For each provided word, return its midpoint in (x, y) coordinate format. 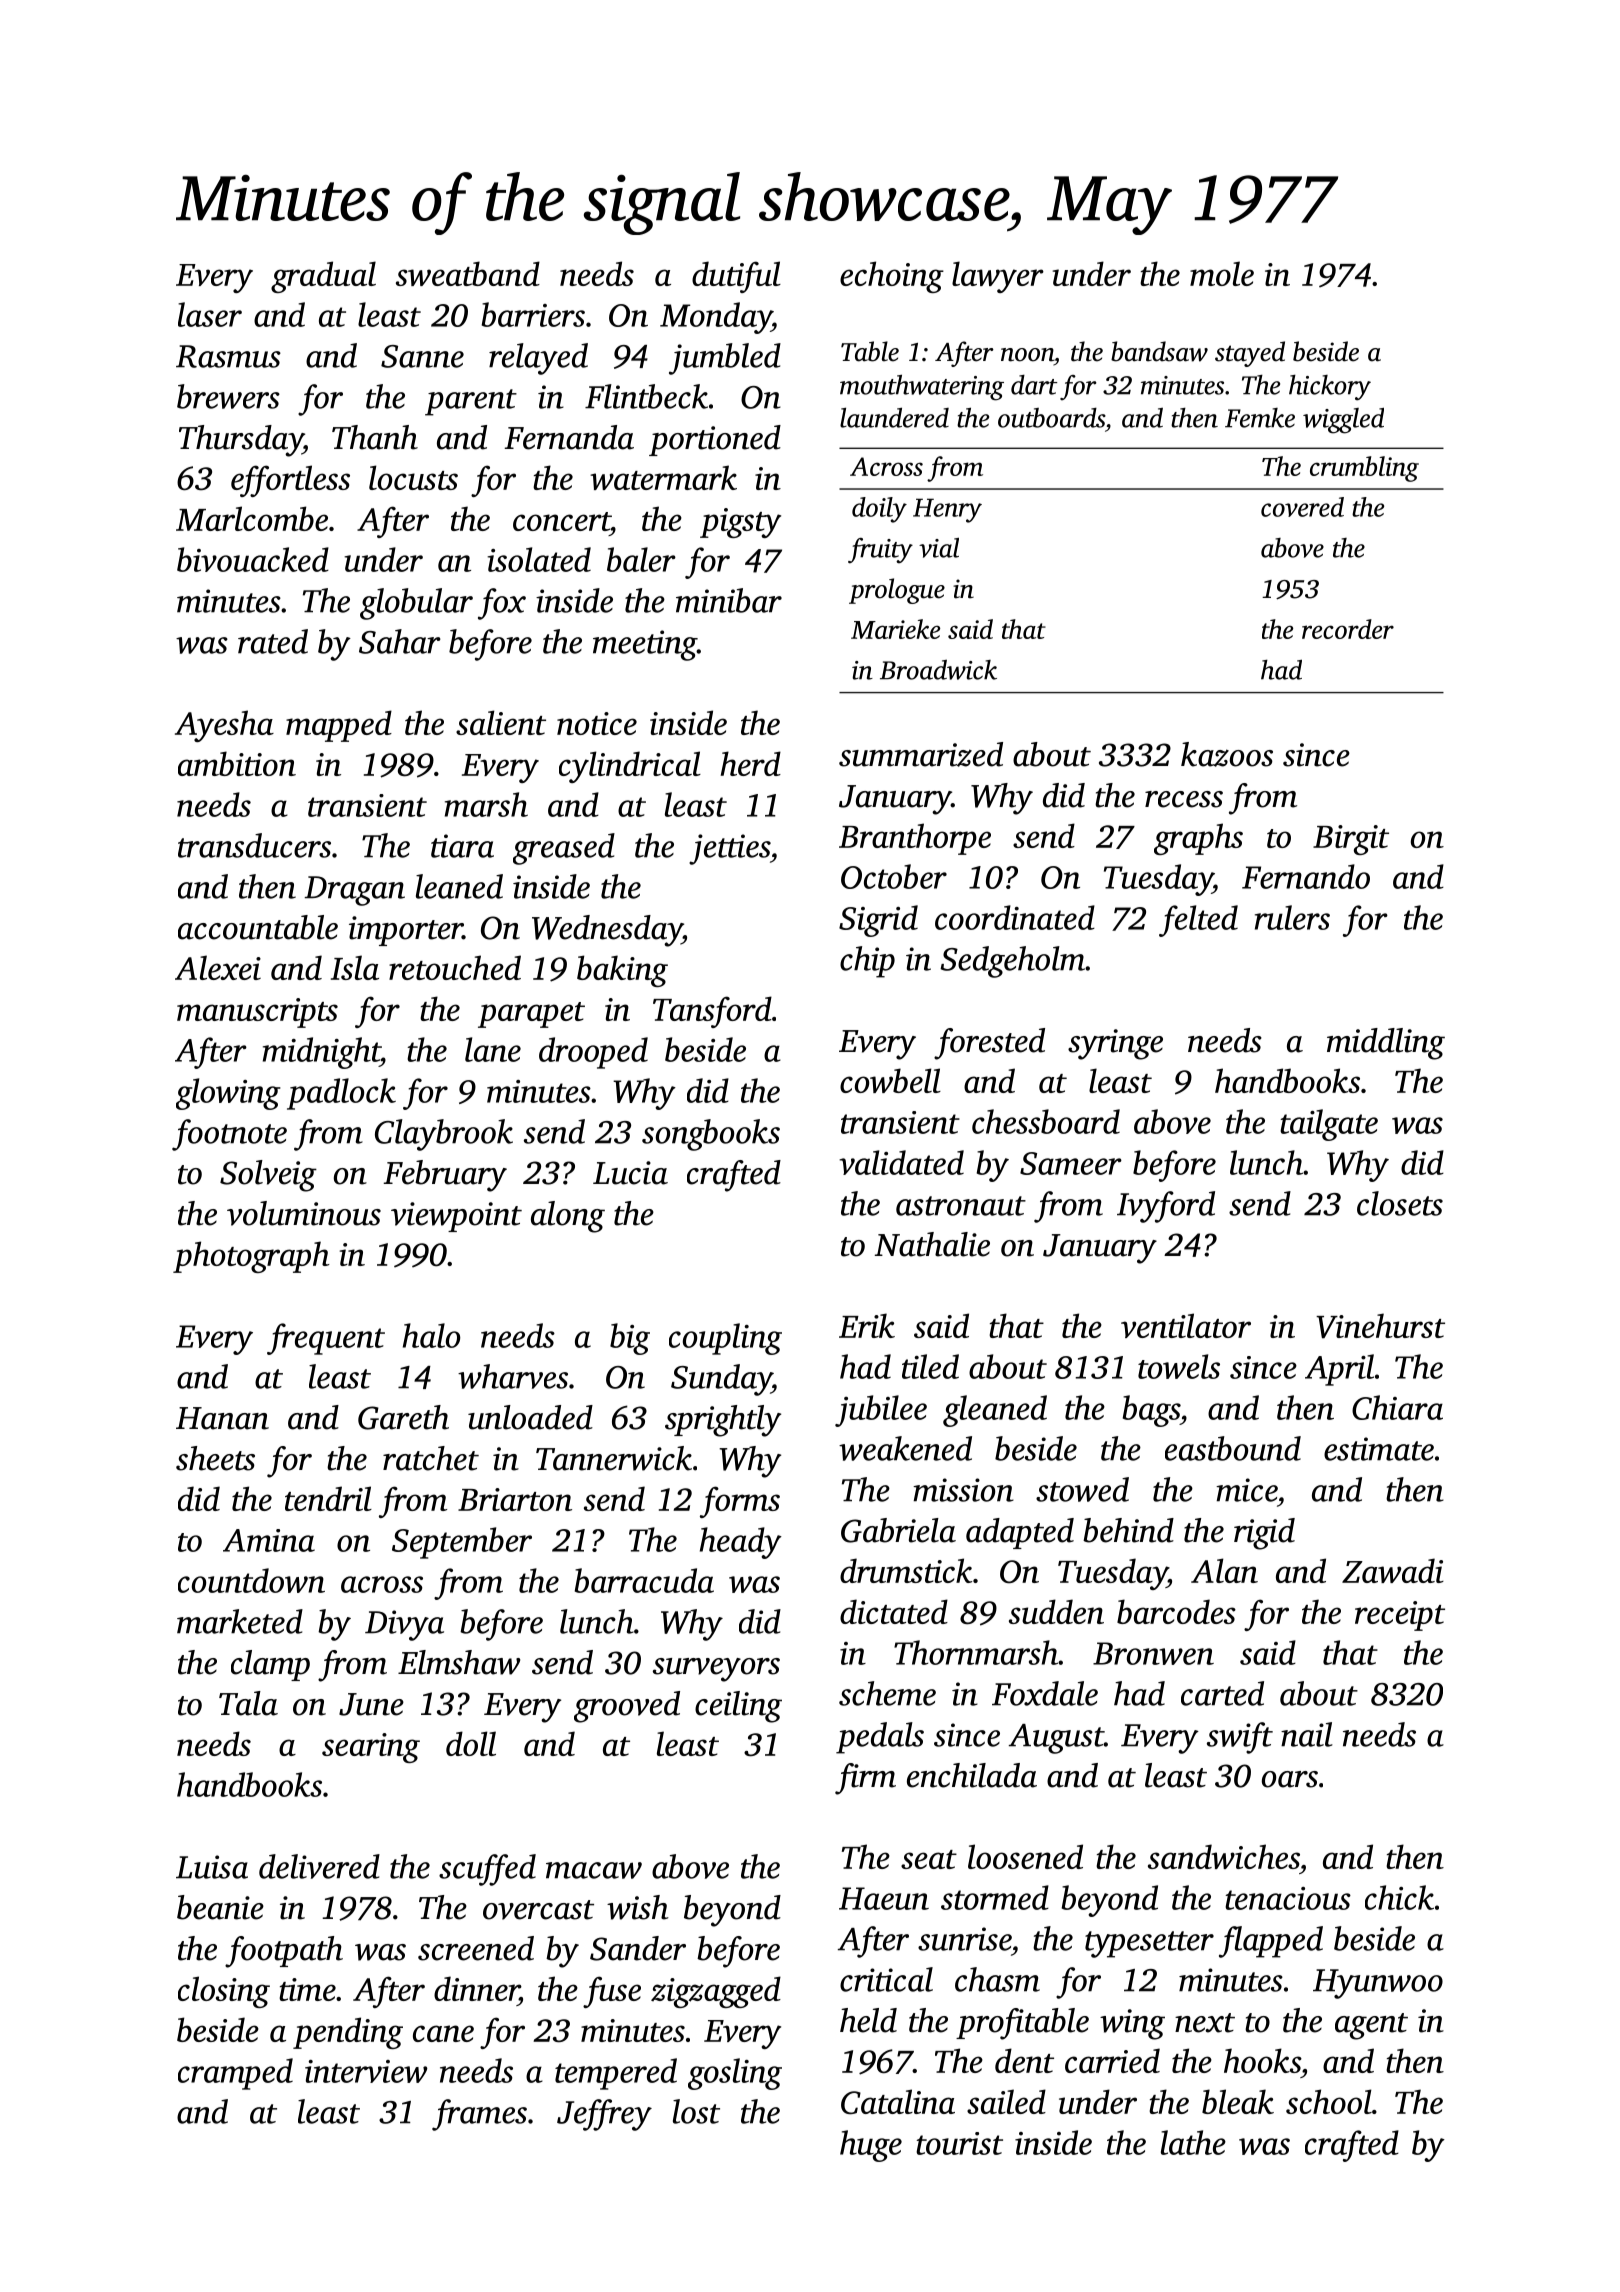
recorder (1348, 629)
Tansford (712, 1012)
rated (273, 641)
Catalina (898, 2102)
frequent (326, 1339)
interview (366, 2071)
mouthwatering (922, 388)
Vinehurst (1380, 1326)
